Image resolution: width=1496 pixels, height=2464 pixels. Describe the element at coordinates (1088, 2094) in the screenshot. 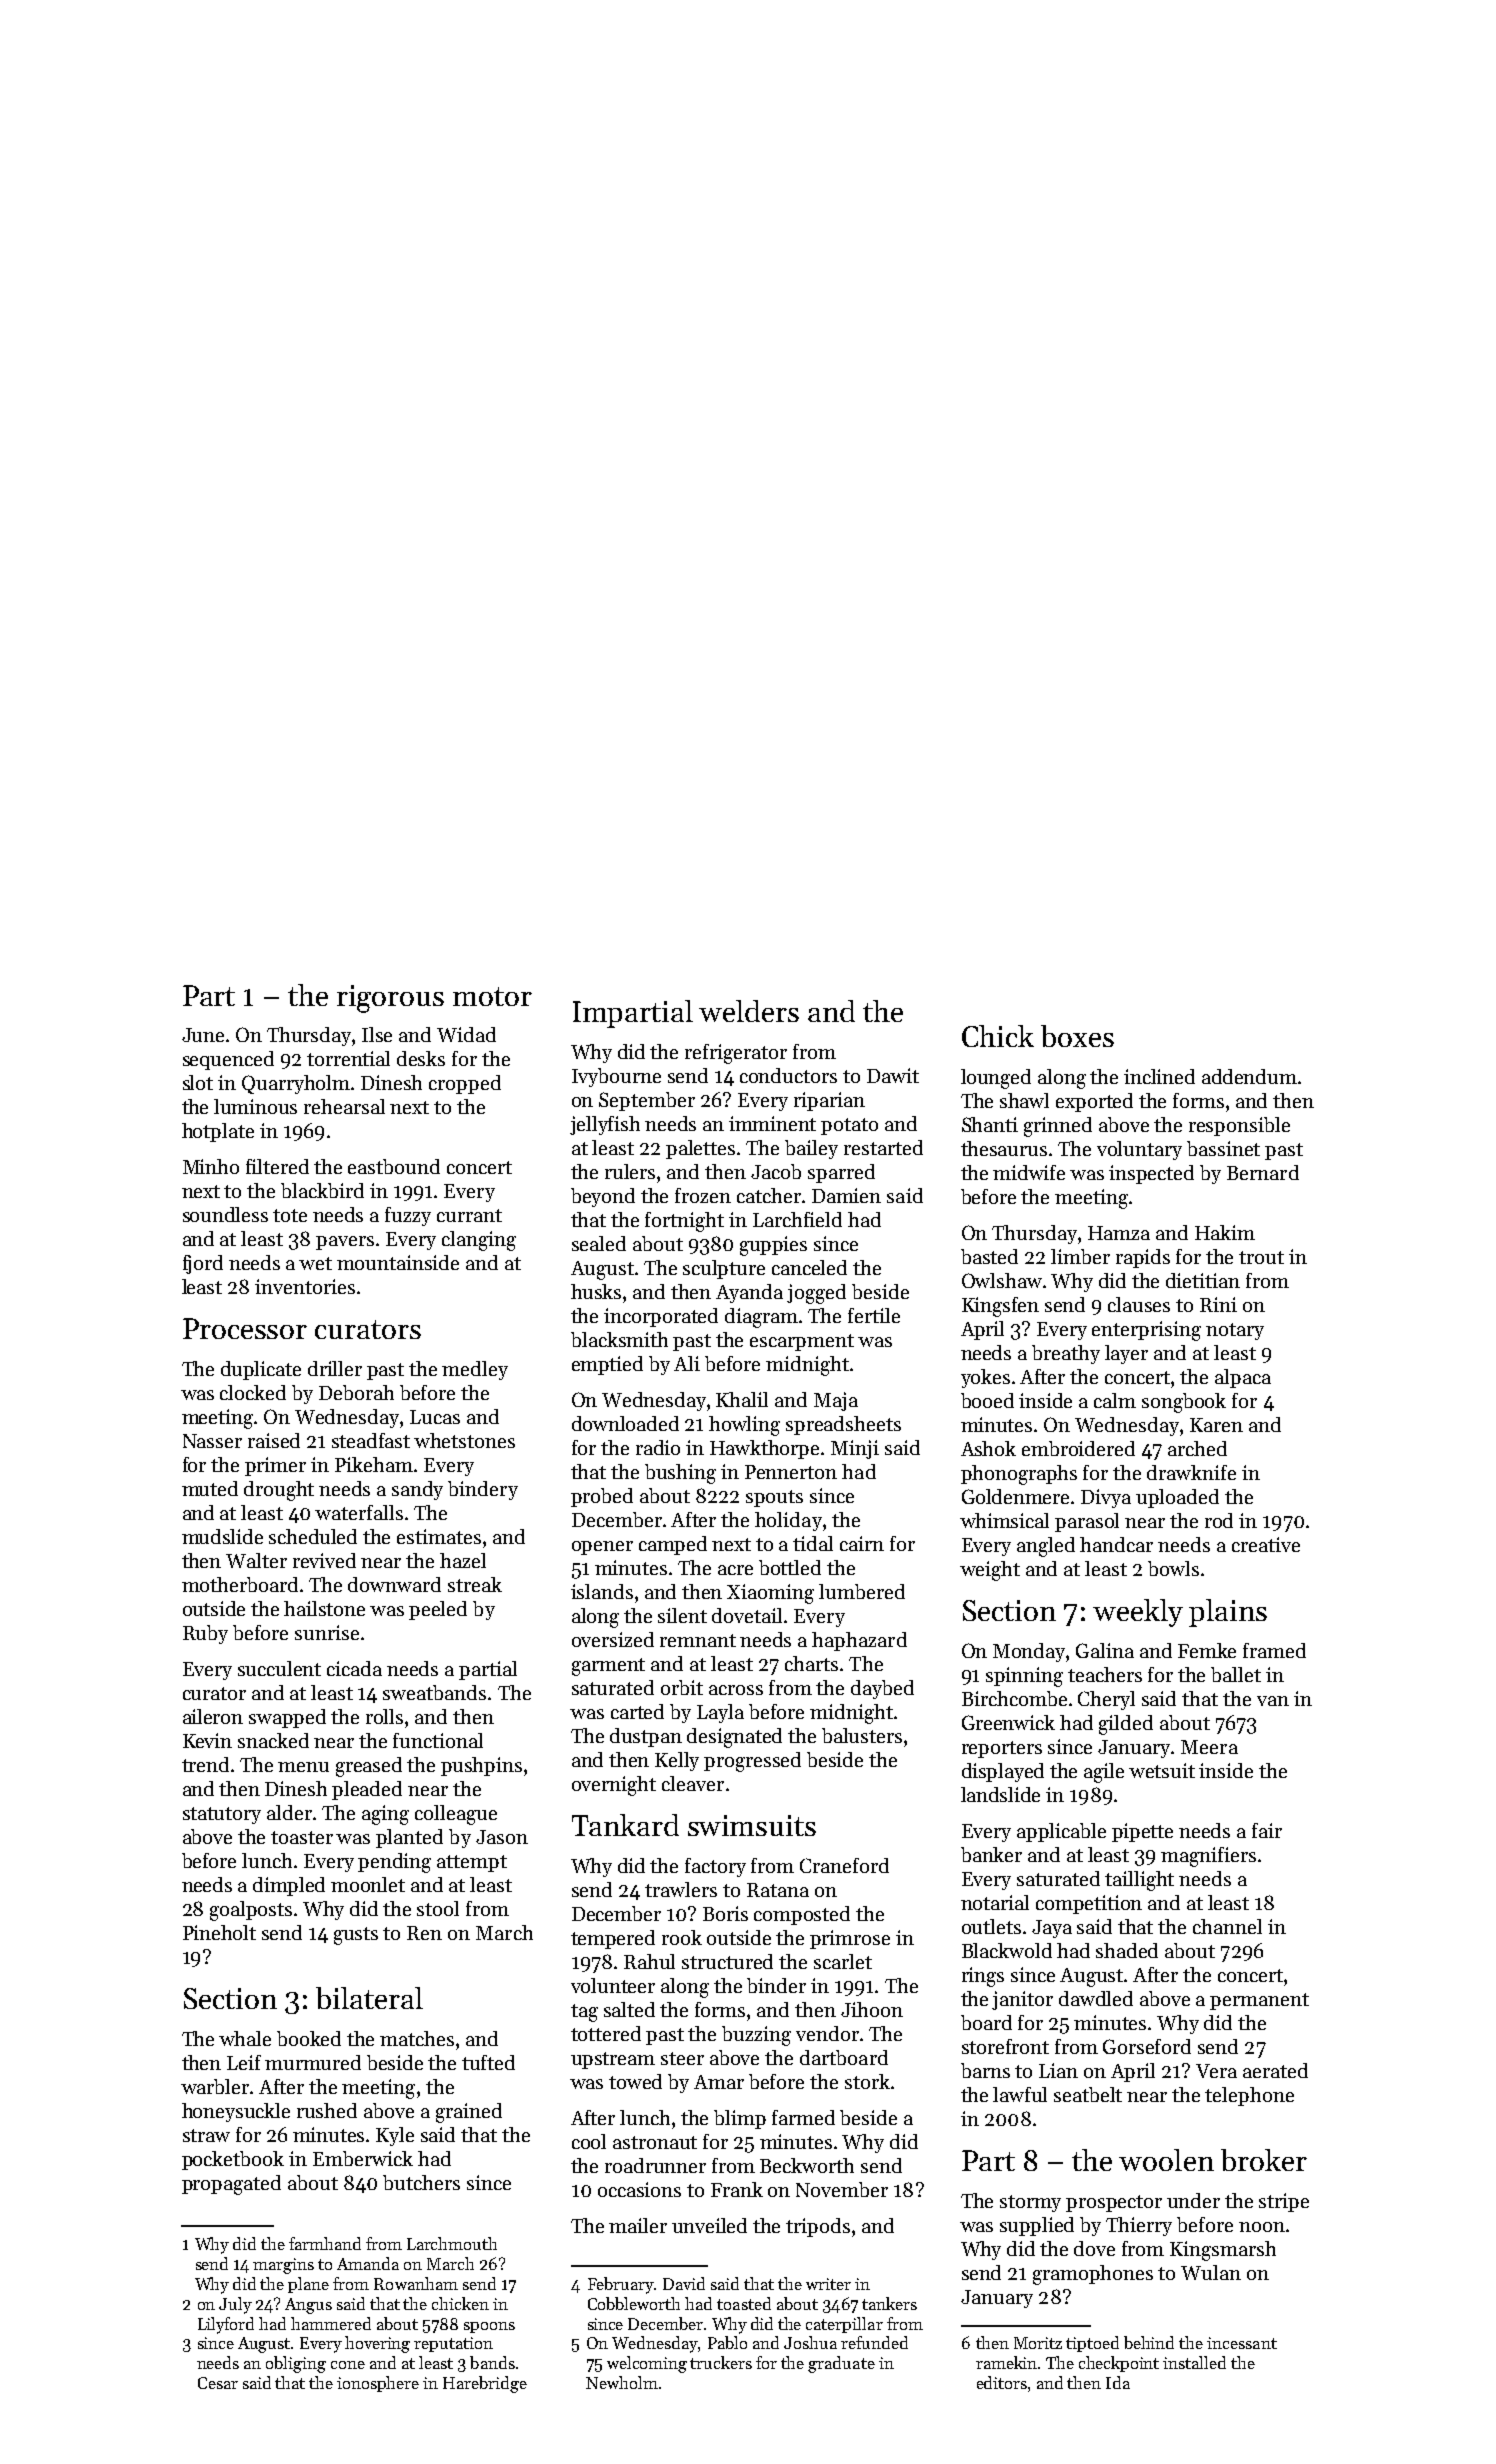

I see `seatbelt` at that location.
